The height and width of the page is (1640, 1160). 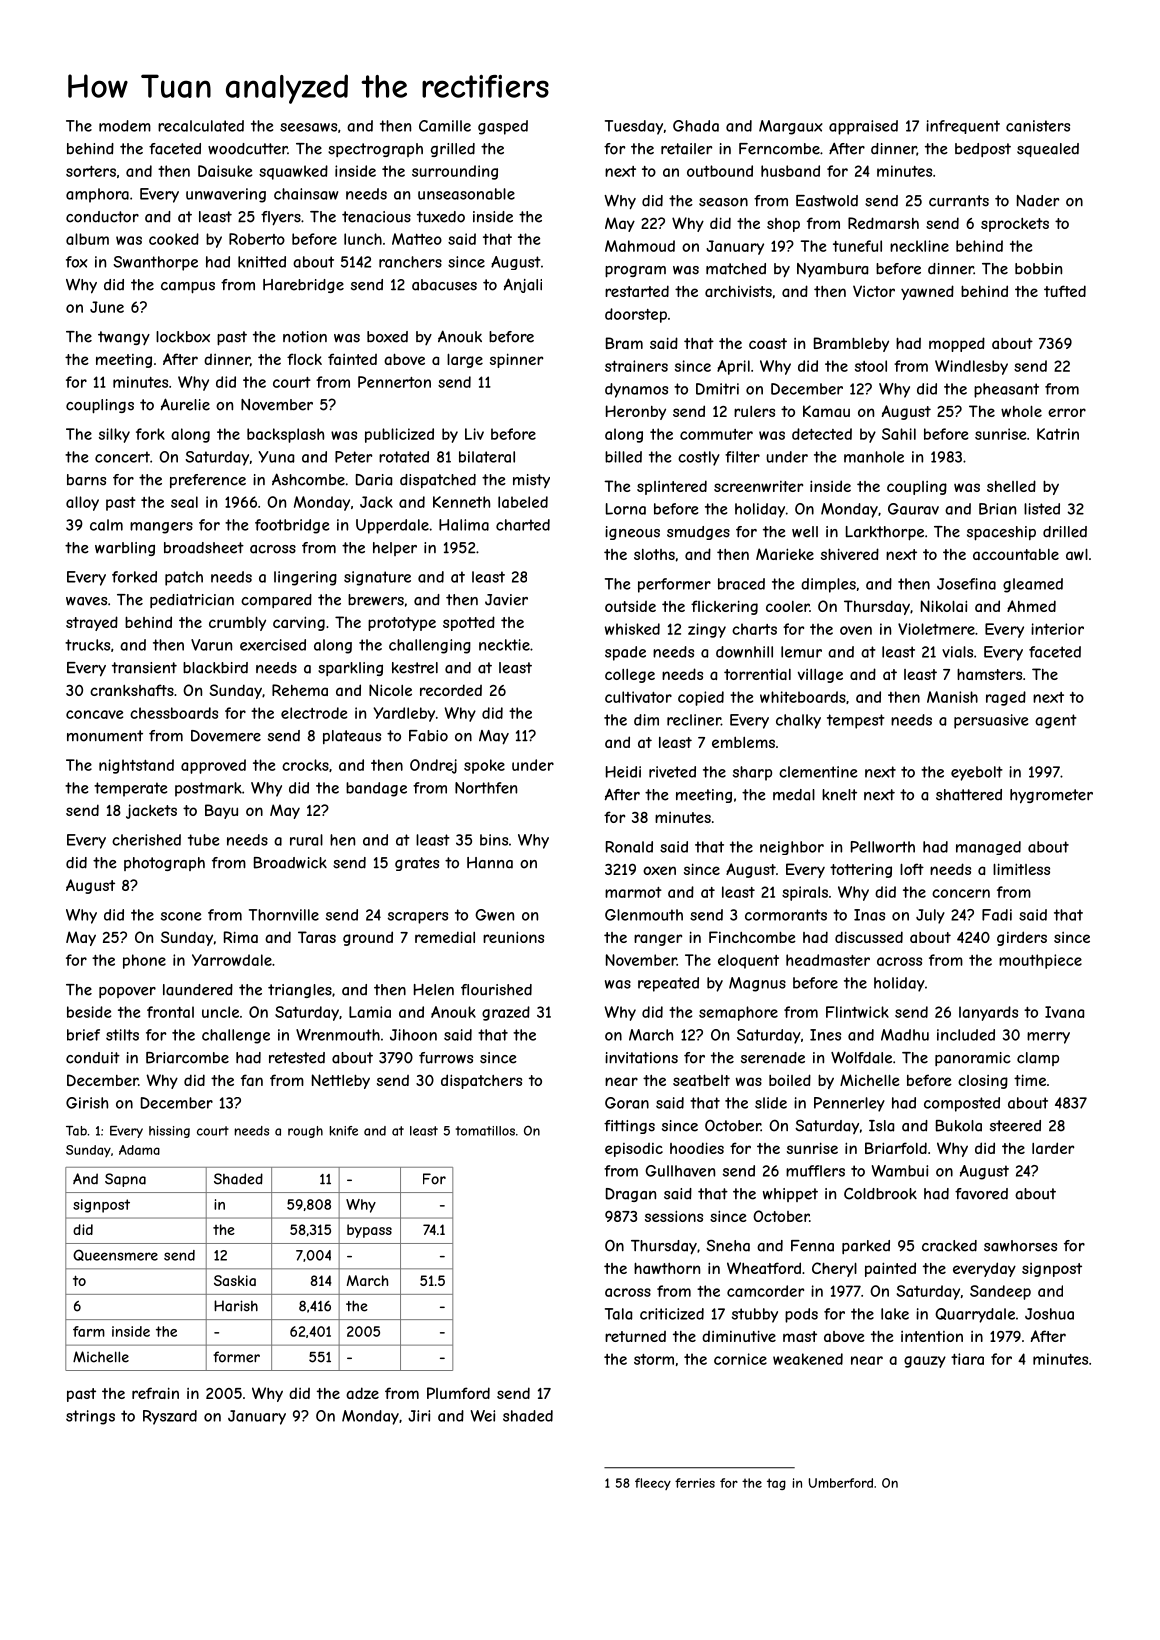 What do you see at coordinates (696, 126) in the page?
I see `Ghada` at bounding box center [696, 126].
